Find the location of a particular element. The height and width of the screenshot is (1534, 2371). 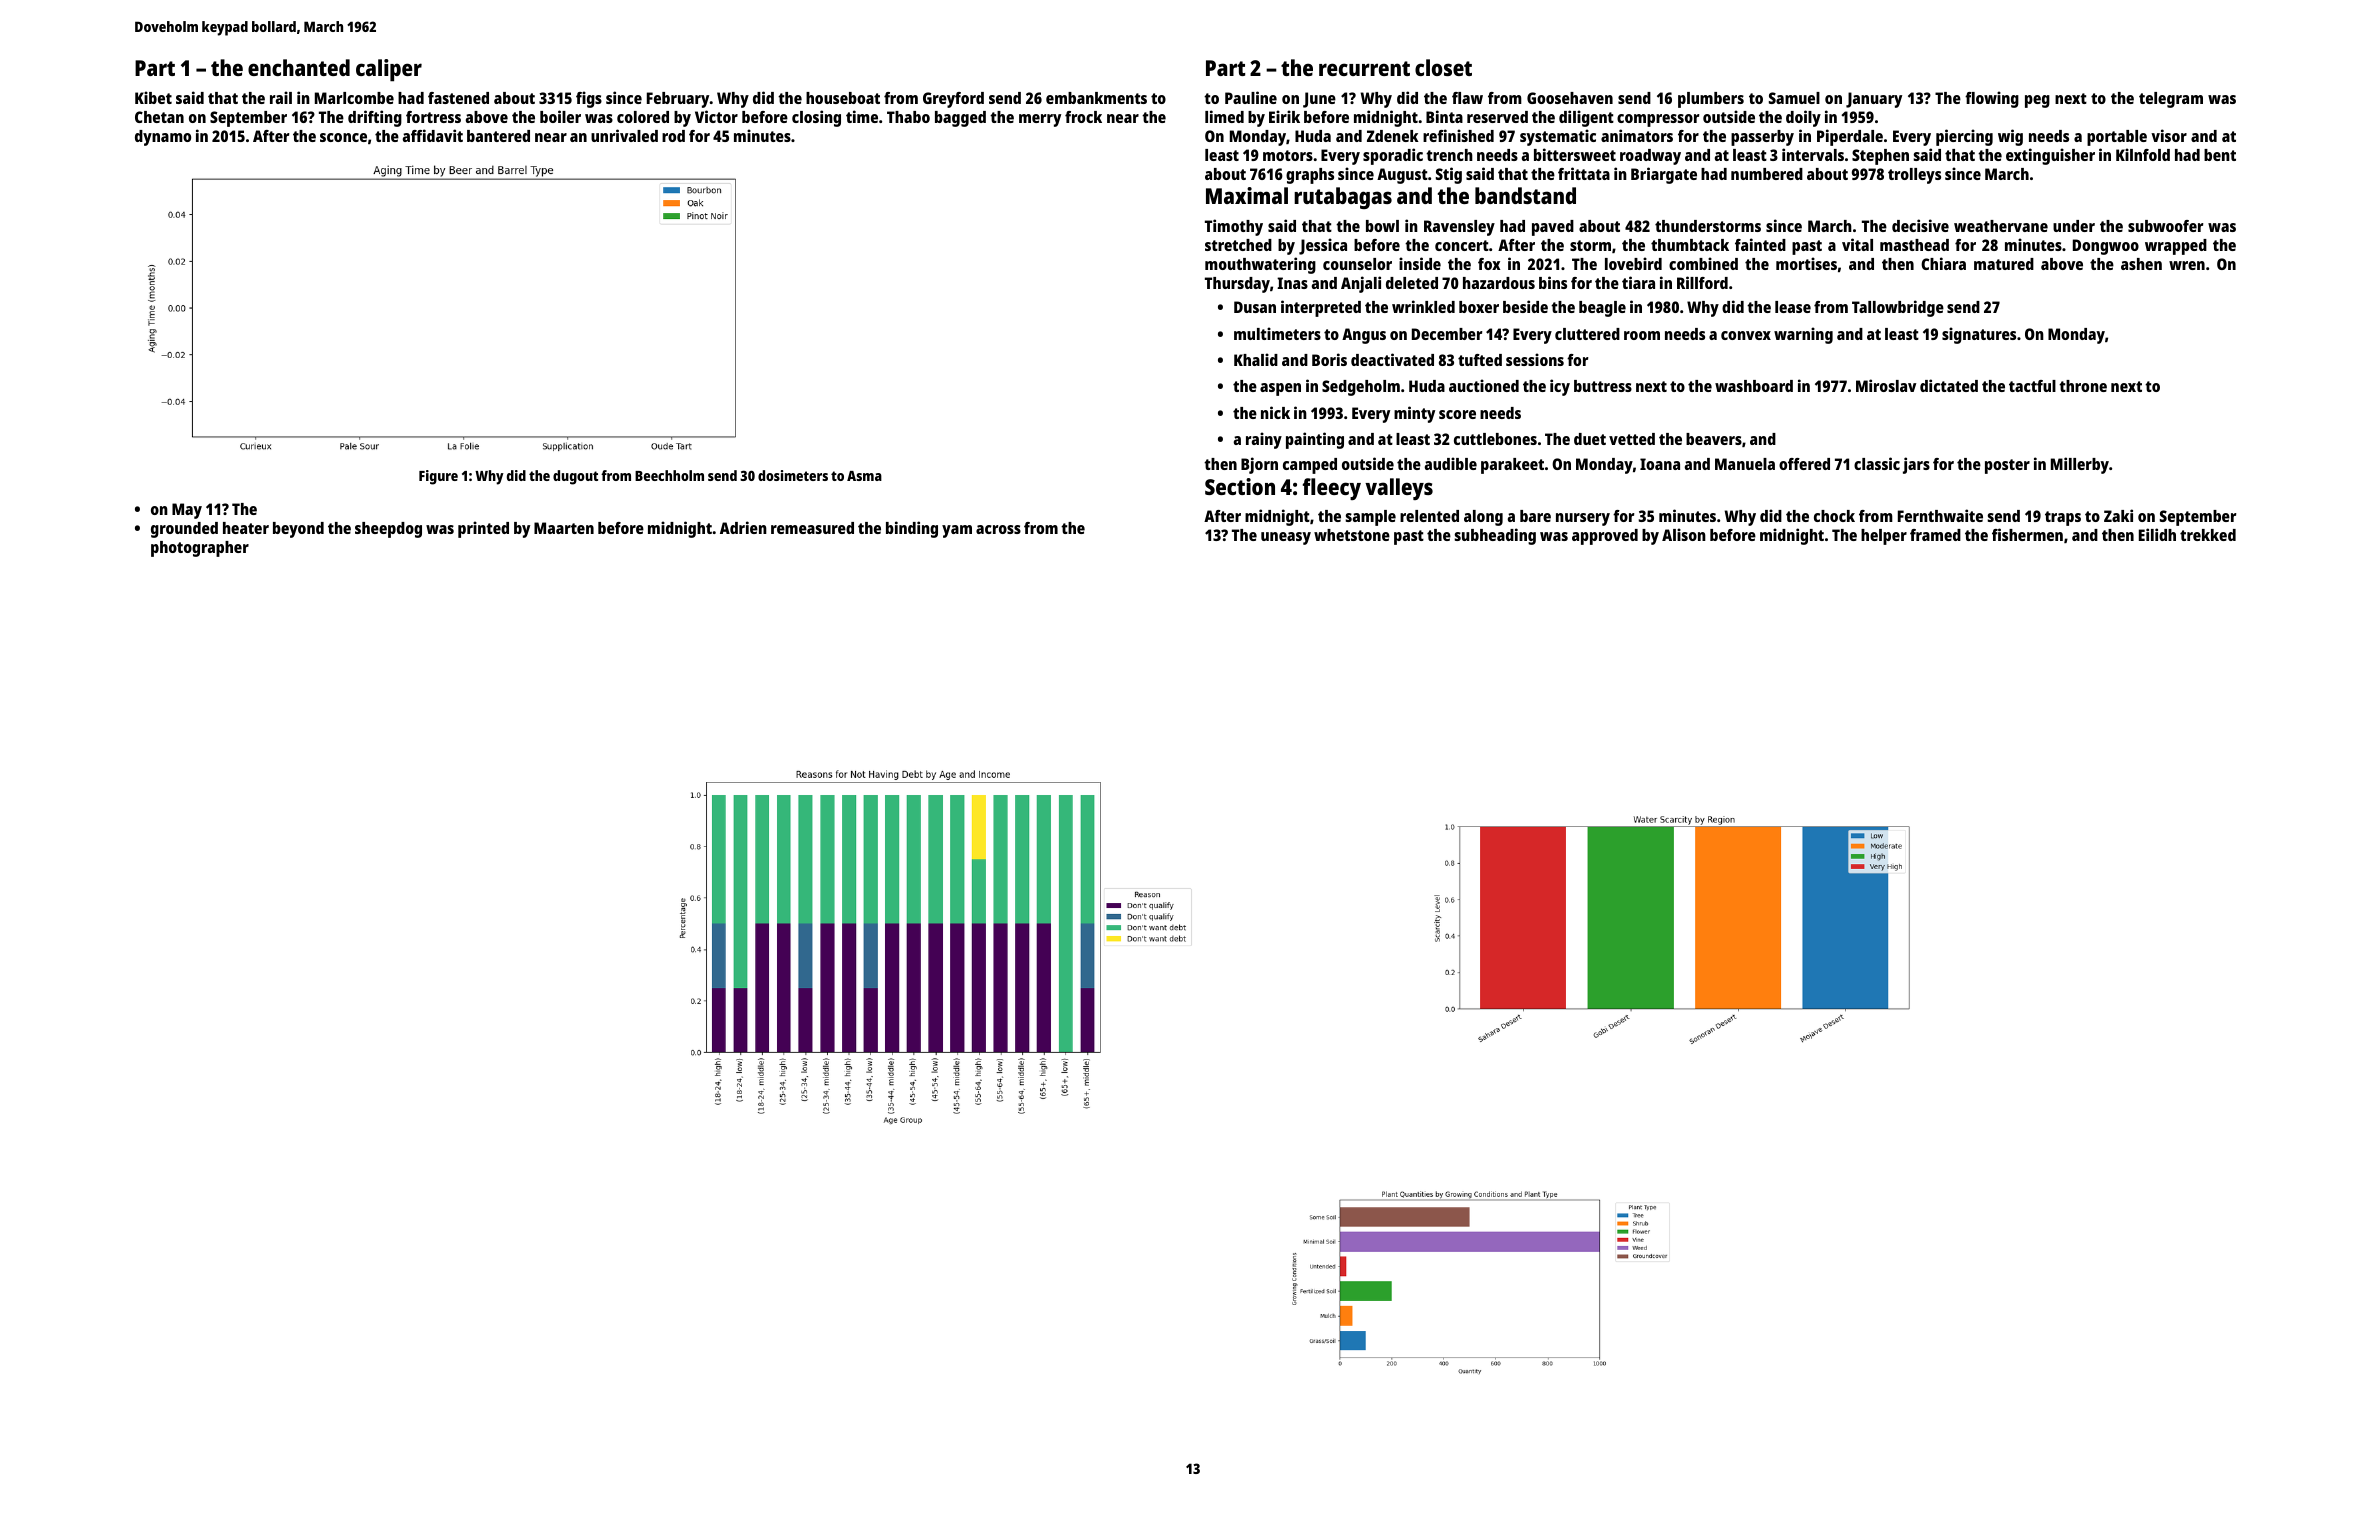

Dusan is located at coordinates (1255, 307).
